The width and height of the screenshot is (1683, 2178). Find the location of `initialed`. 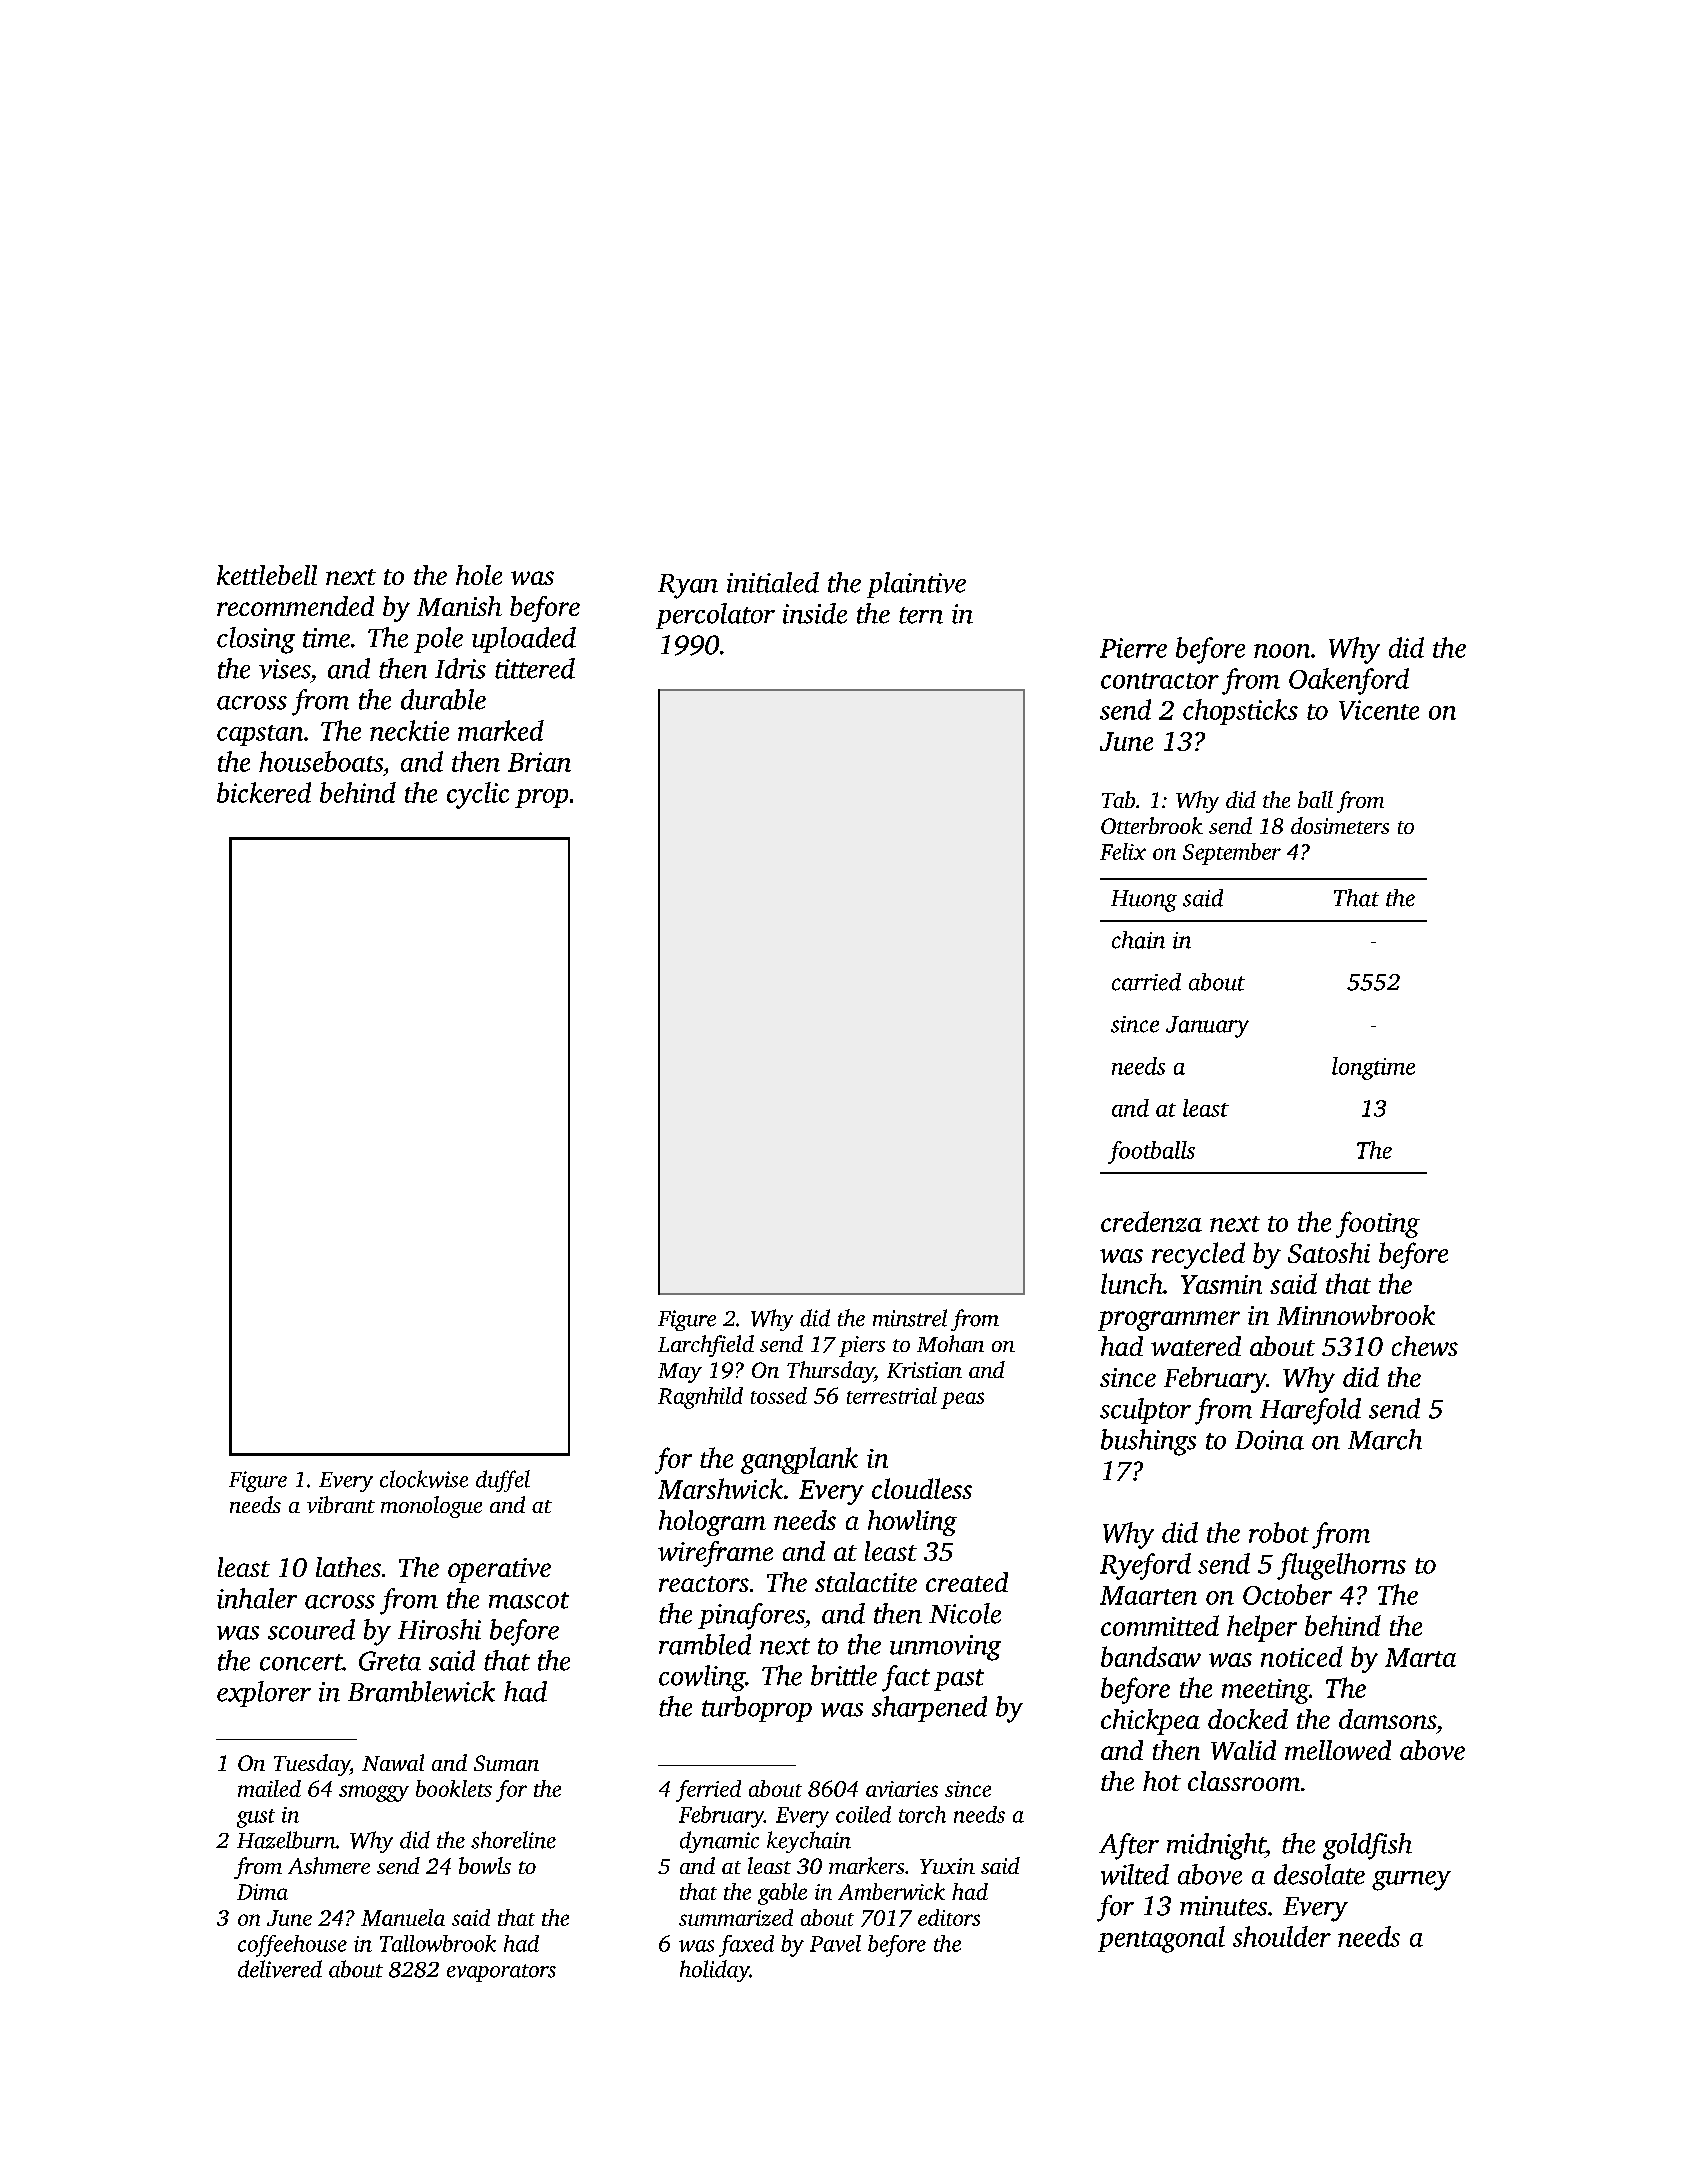

initialed is located at coordinates (773, 582).
